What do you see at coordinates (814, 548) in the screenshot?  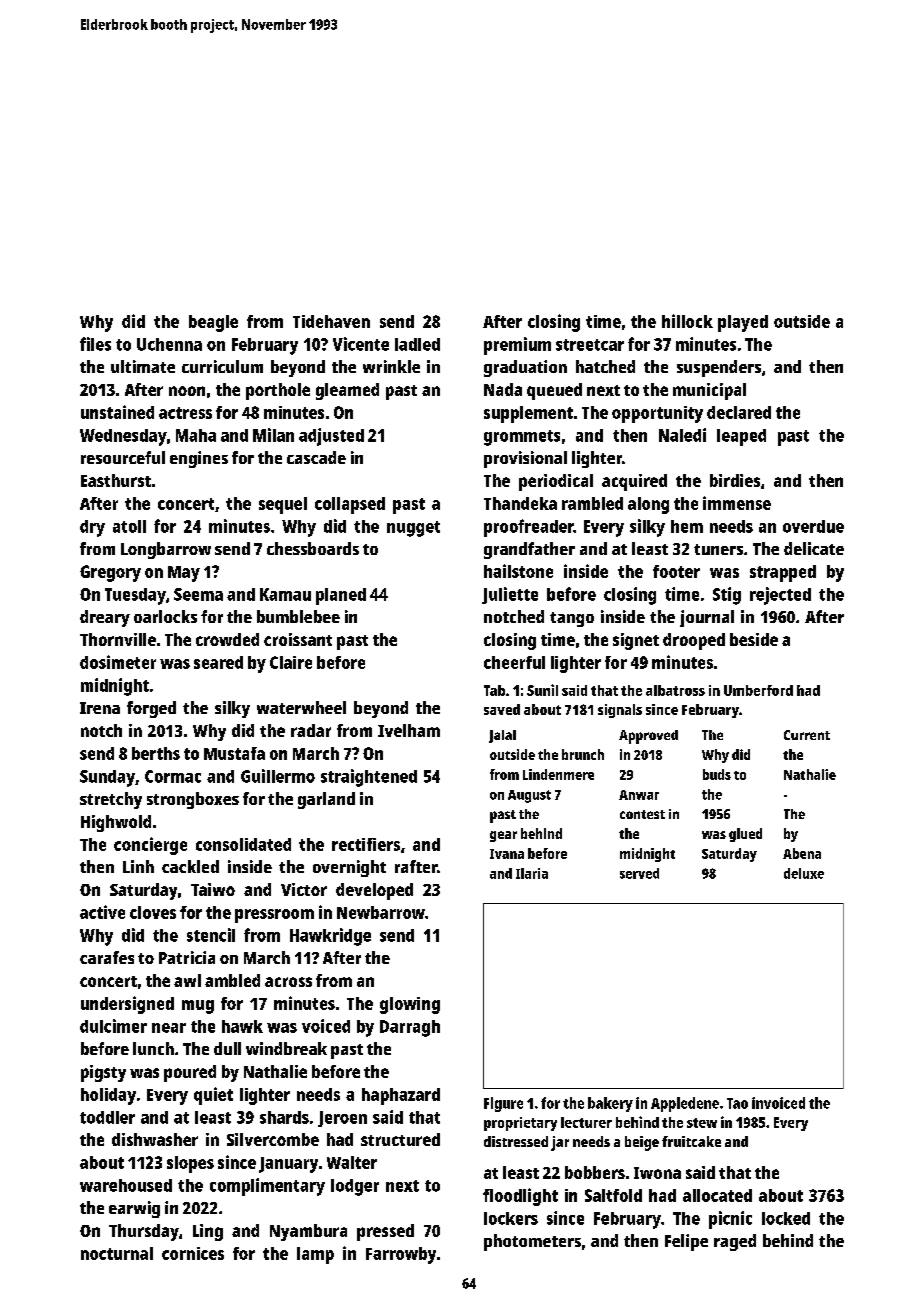 I see `delicate` at bounding box center [814, 548].
